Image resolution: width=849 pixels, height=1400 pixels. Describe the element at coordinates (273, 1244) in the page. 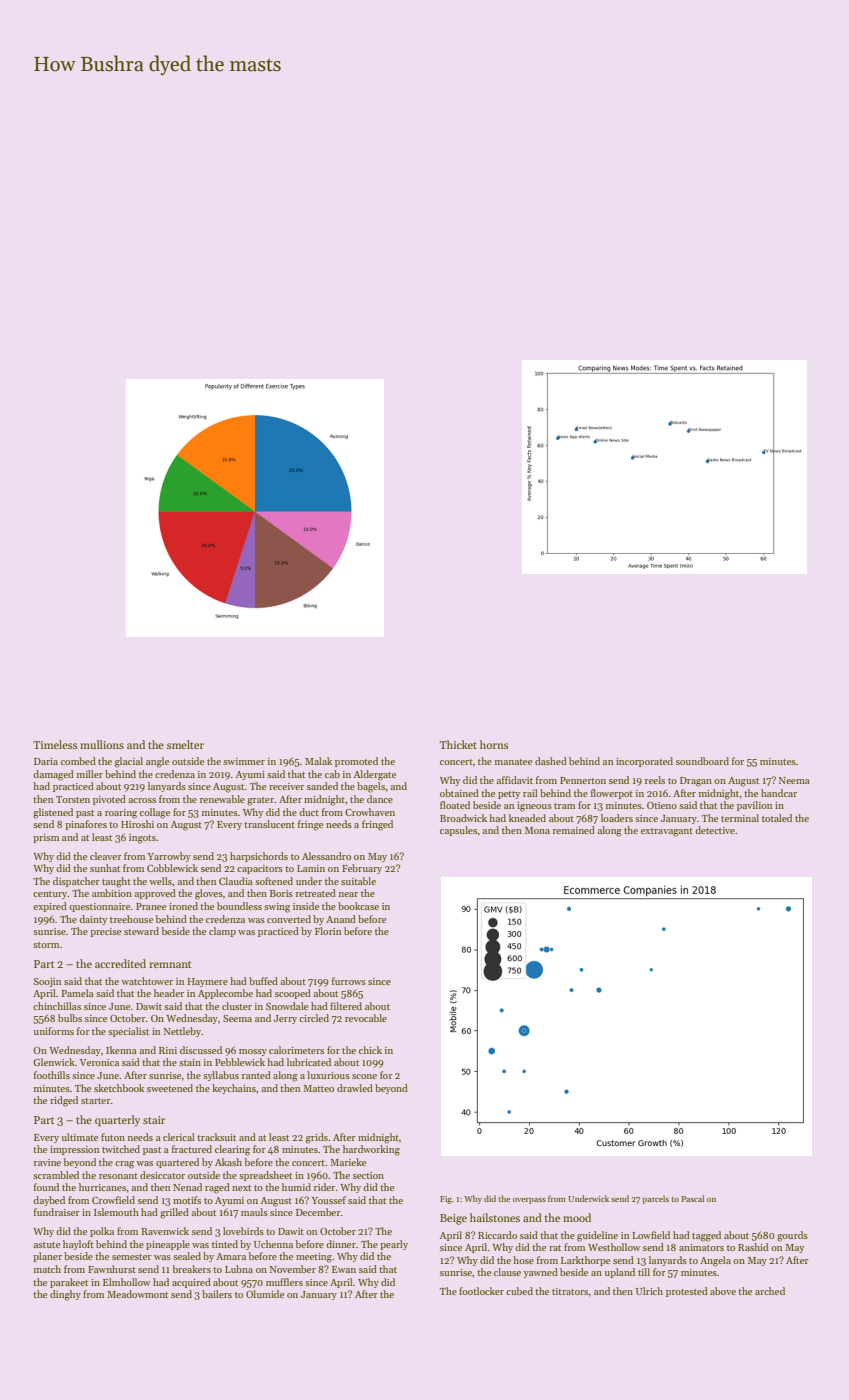

I see `Uchenna` at that location.
